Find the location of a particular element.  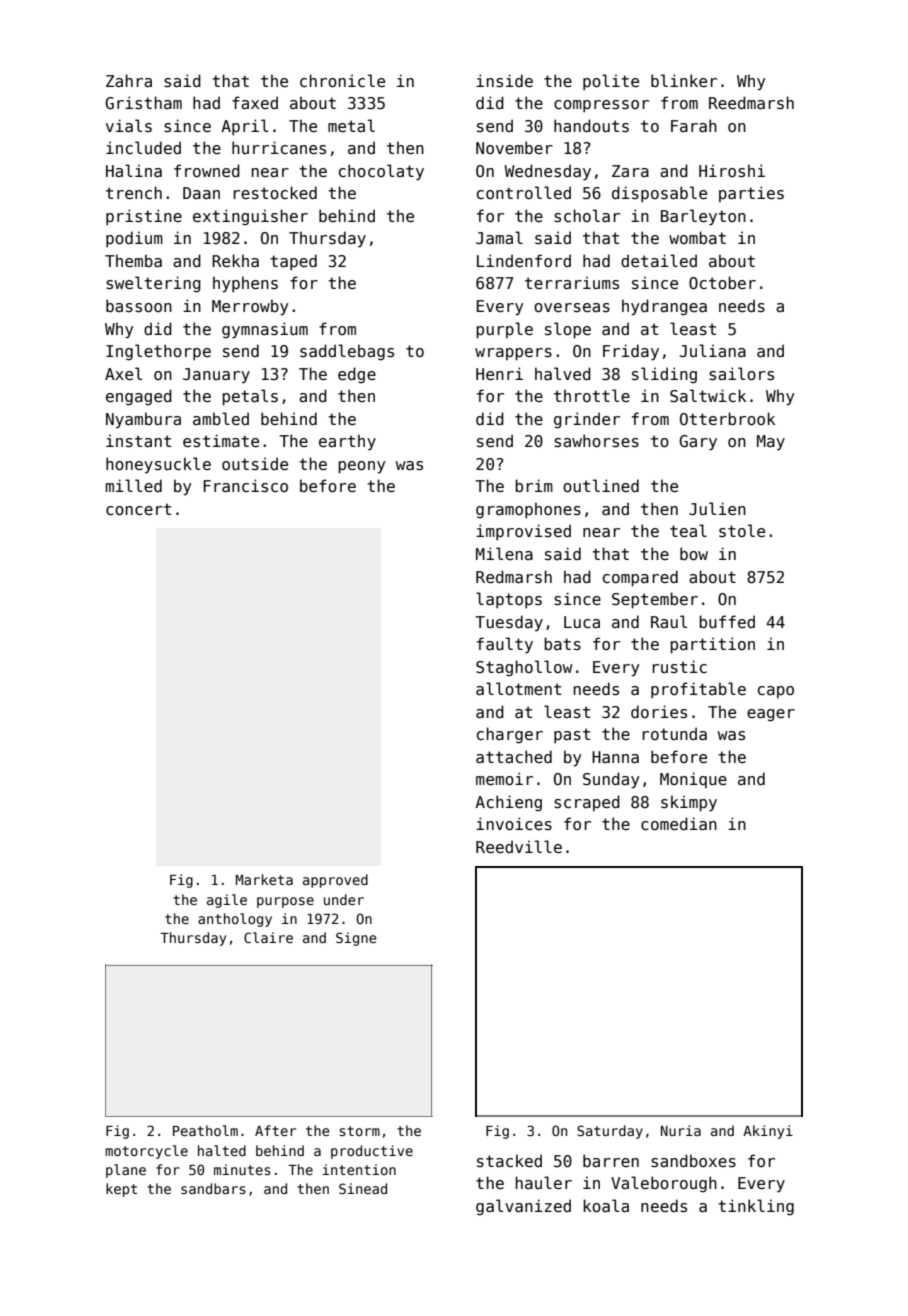

memoir is located at coordinates (504, 779).
